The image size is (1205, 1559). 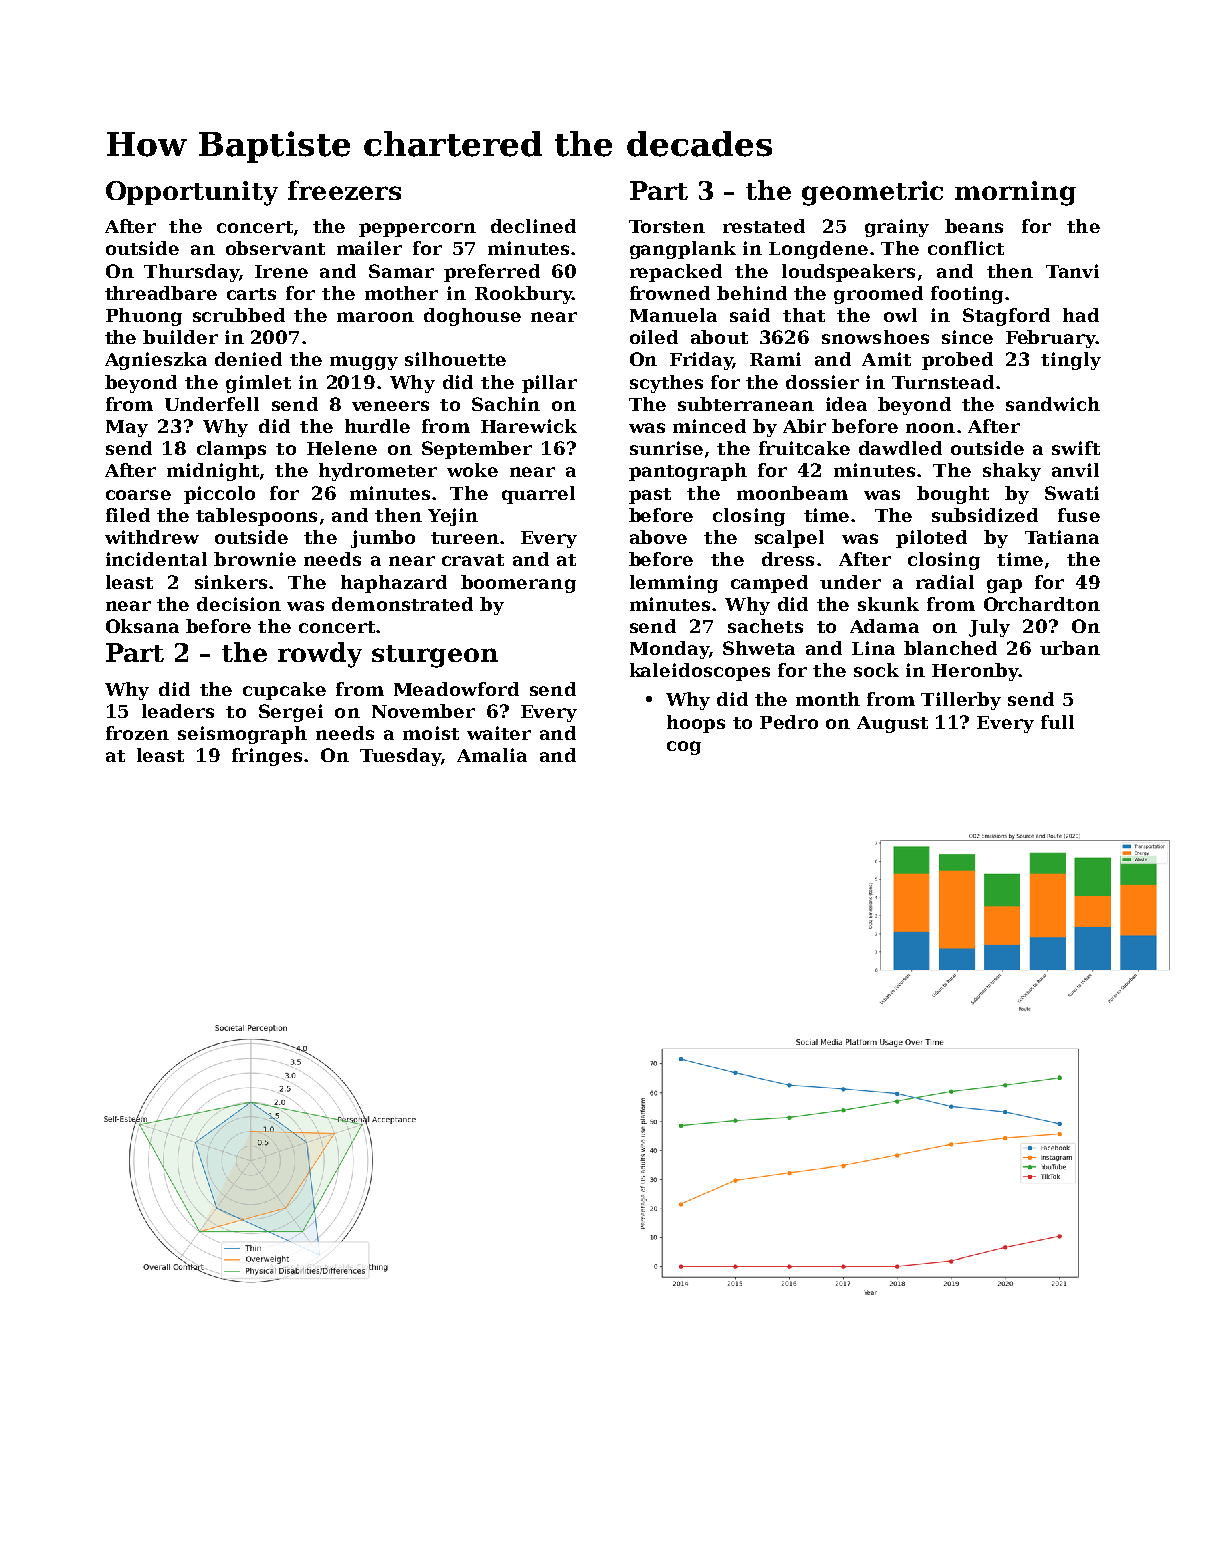 I want to click on decision, so click(x=239, y=604).
